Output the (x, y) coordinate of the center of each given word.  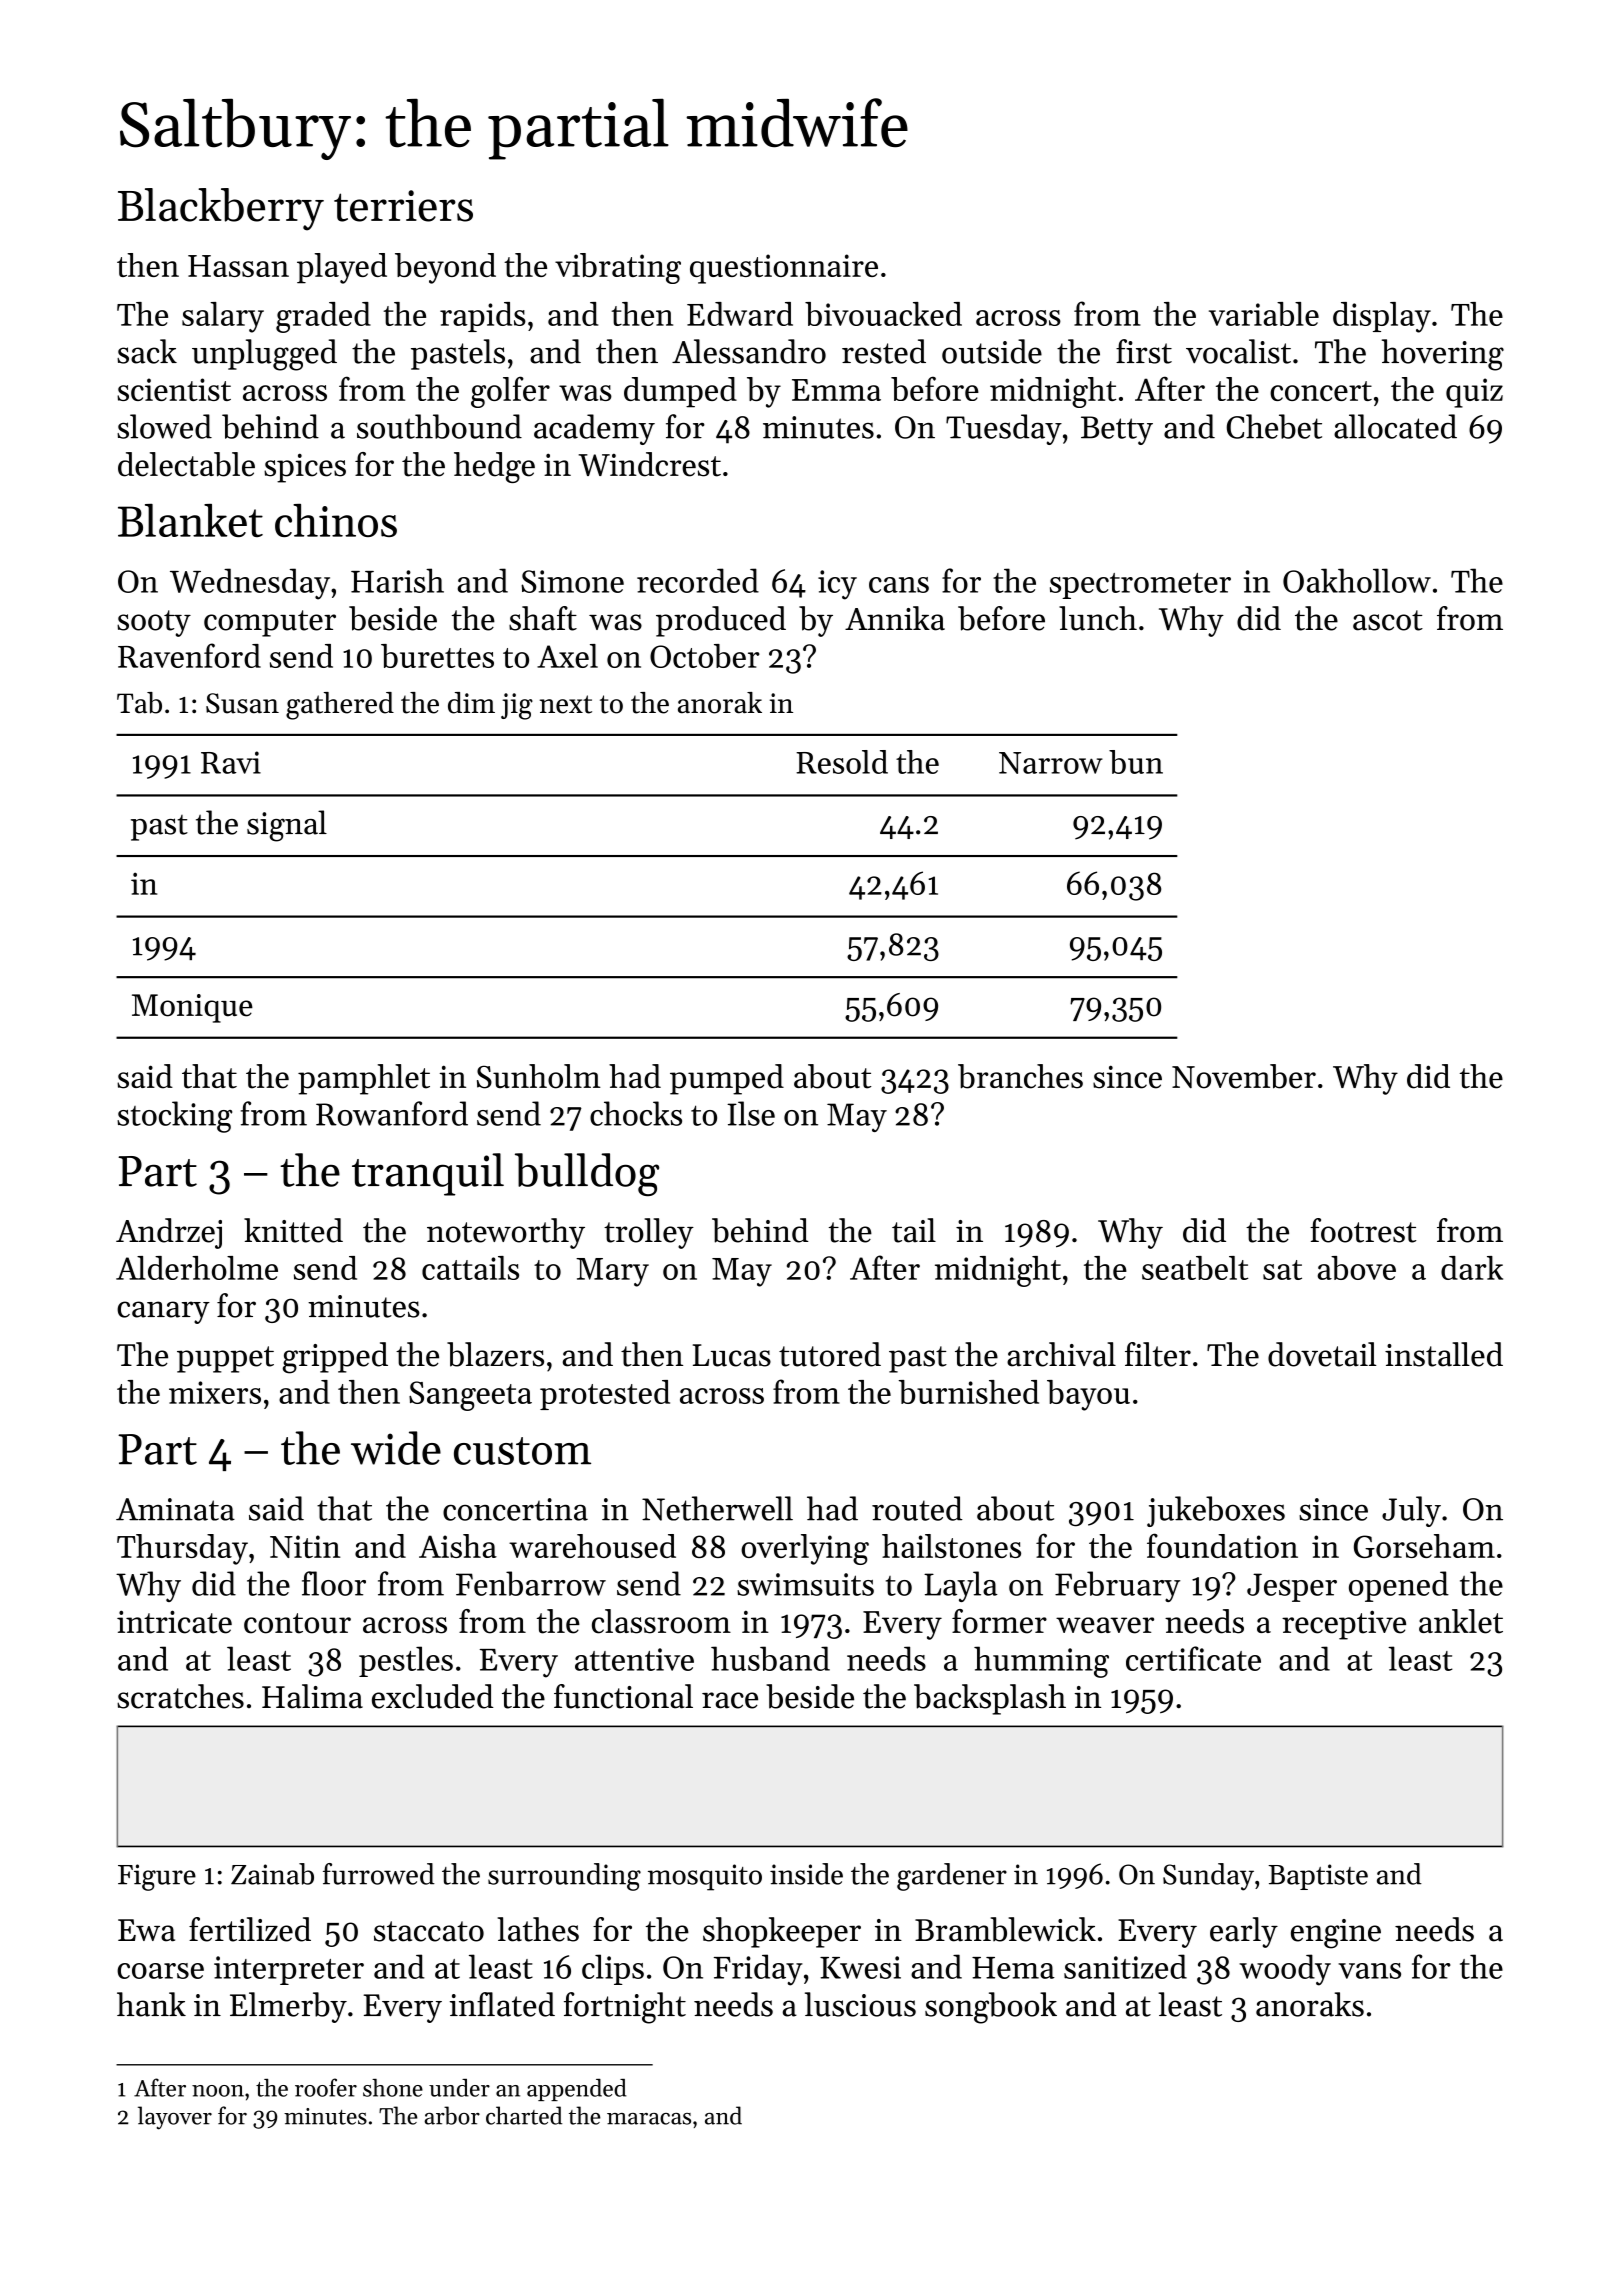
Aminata (175, 1509)
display (1382, 317)
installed (1444, 1354)
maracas (649, 2119)
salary (223, 317)
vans (1369, 1971)
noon (218, 2091)
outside (992, 351)
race (730, 1700)
